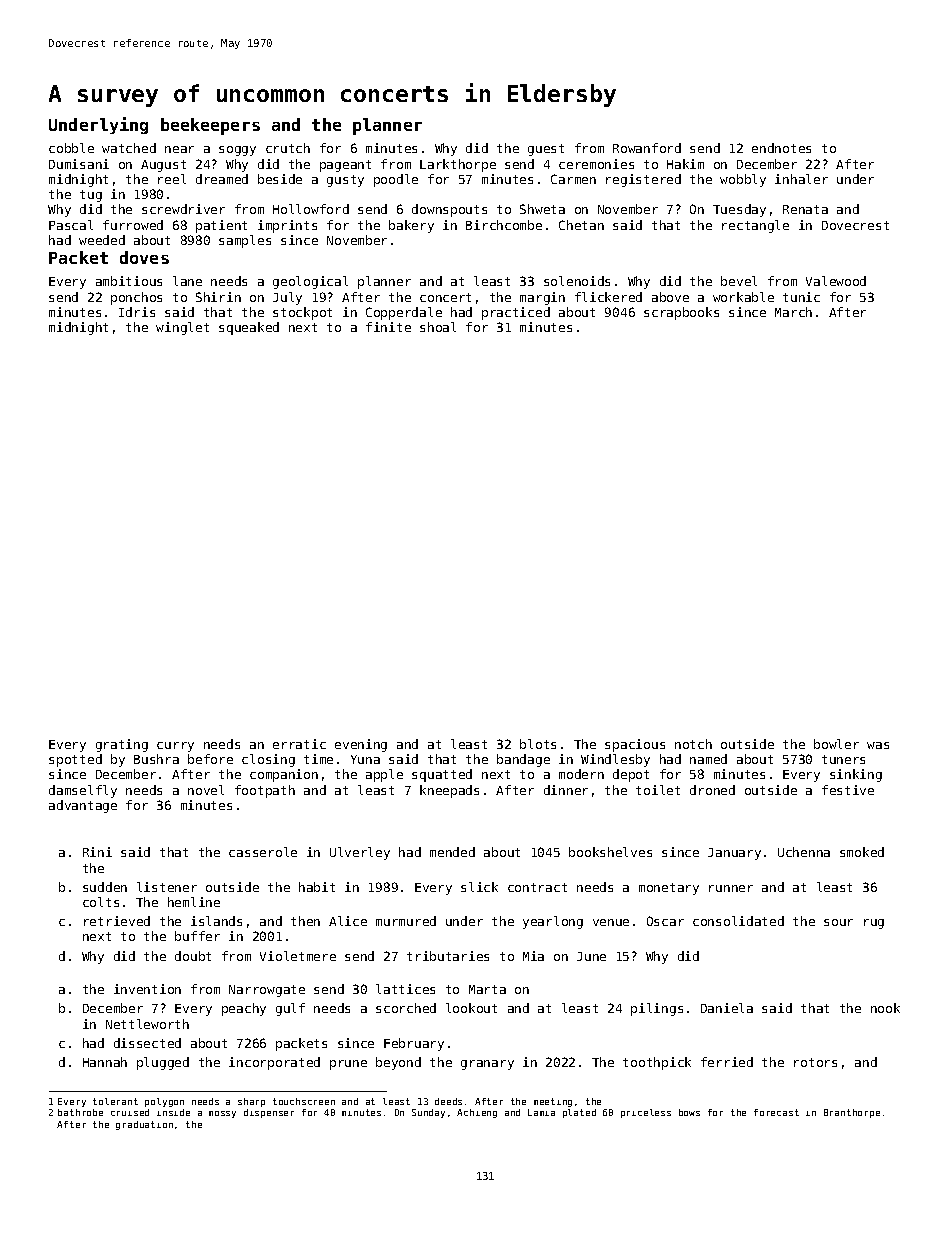  What do you see at coordinates (299, 744) in the page?
I see `erratic` at bounding box center [299, 744].
